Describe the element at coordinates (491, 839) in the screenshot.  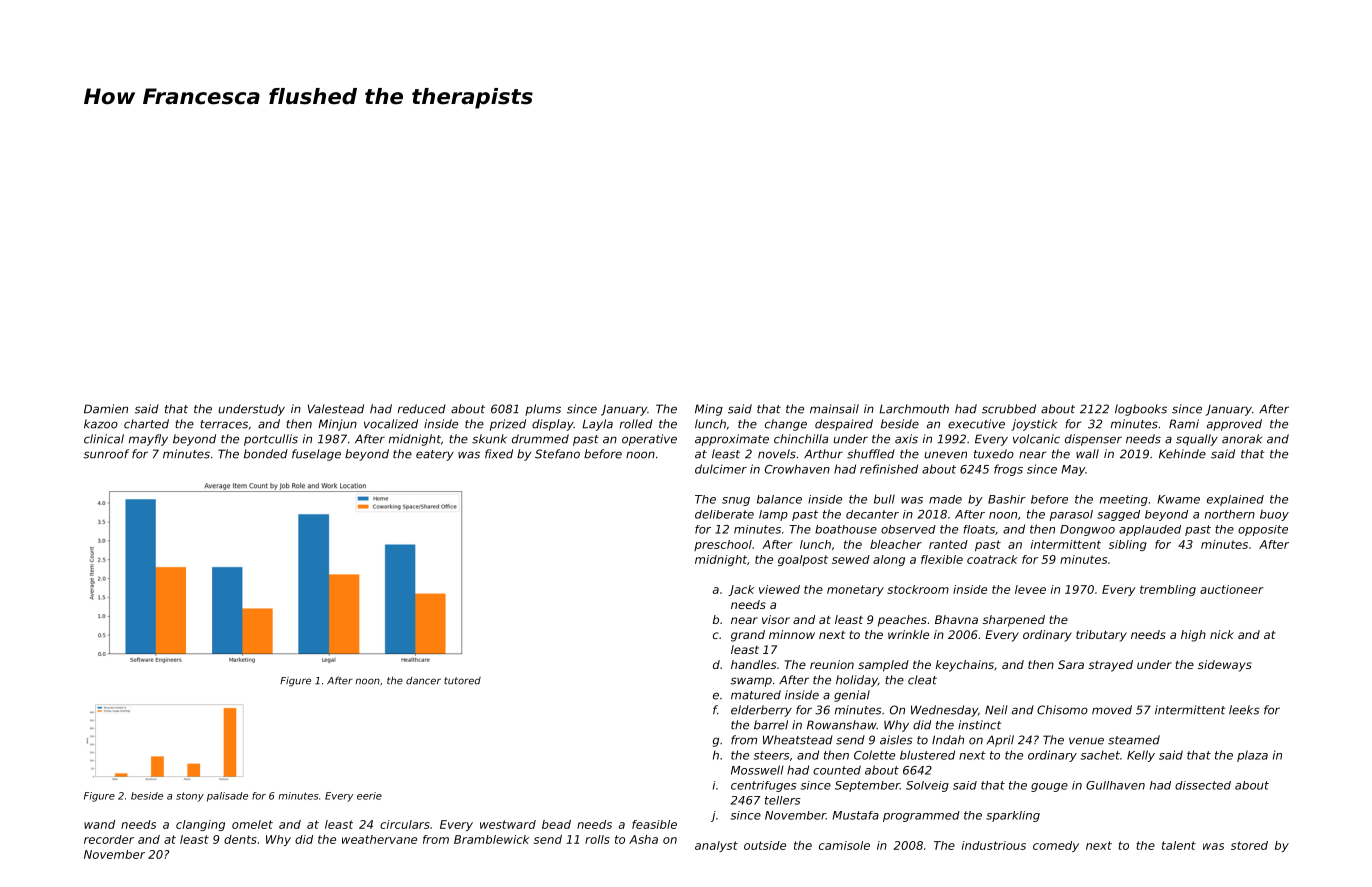
I see `Bramblewick` at that location.
